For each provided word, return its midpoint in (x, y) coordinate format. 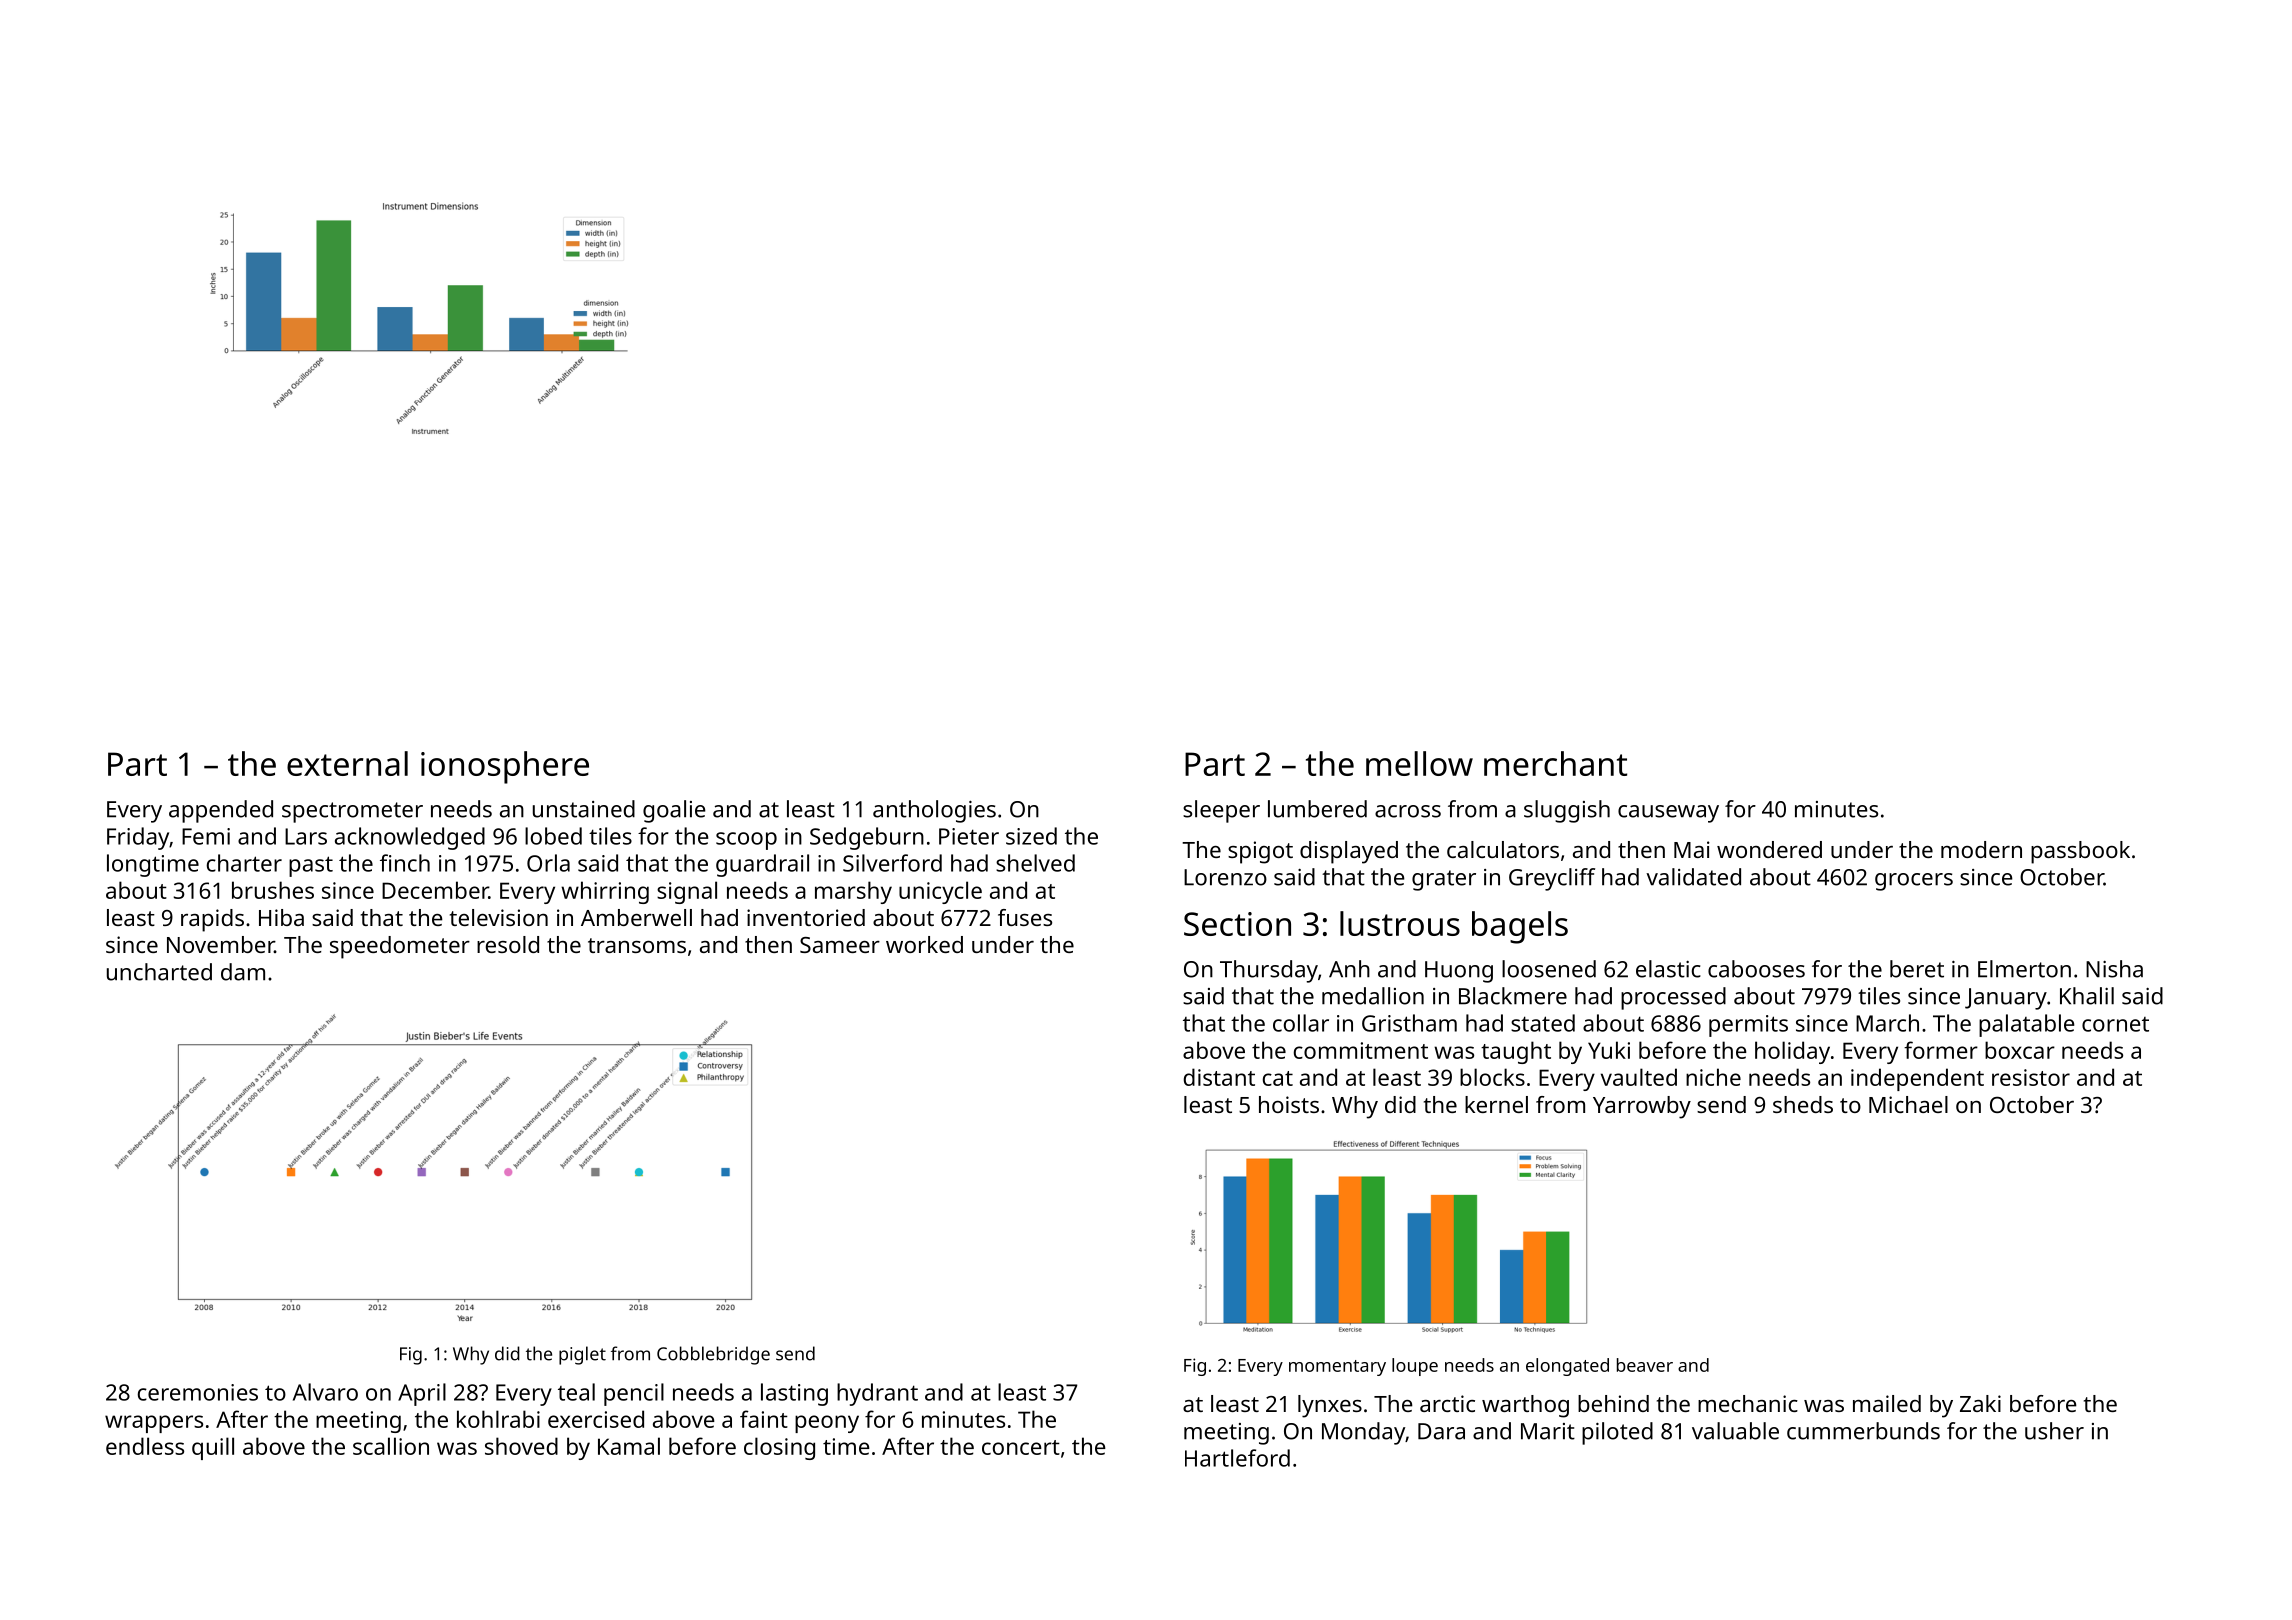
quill (213, 1448)
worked (924, 944)
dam (243, 972)
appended (221, 811)
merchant (1555, 763)
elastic (1668, 969)
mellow (1419, 763)
